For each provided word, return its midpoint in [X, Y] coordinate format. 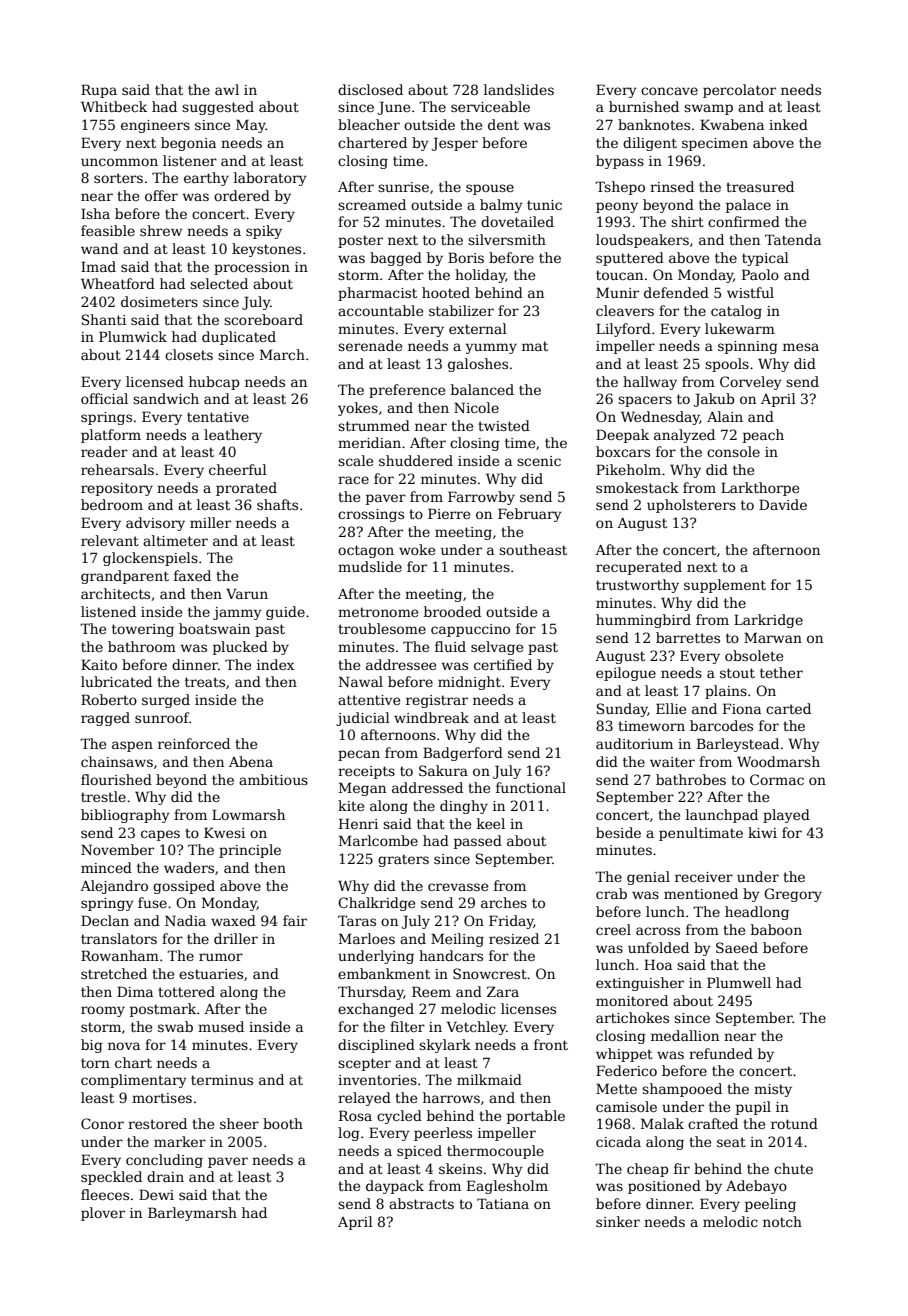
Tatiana [503, 1203]
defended [676, 292]
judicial [363, 719]
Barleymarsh [192, 1214]
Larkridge [768, 621]
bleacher [369, 124]
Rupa [99, 91]
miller [210, 522]
